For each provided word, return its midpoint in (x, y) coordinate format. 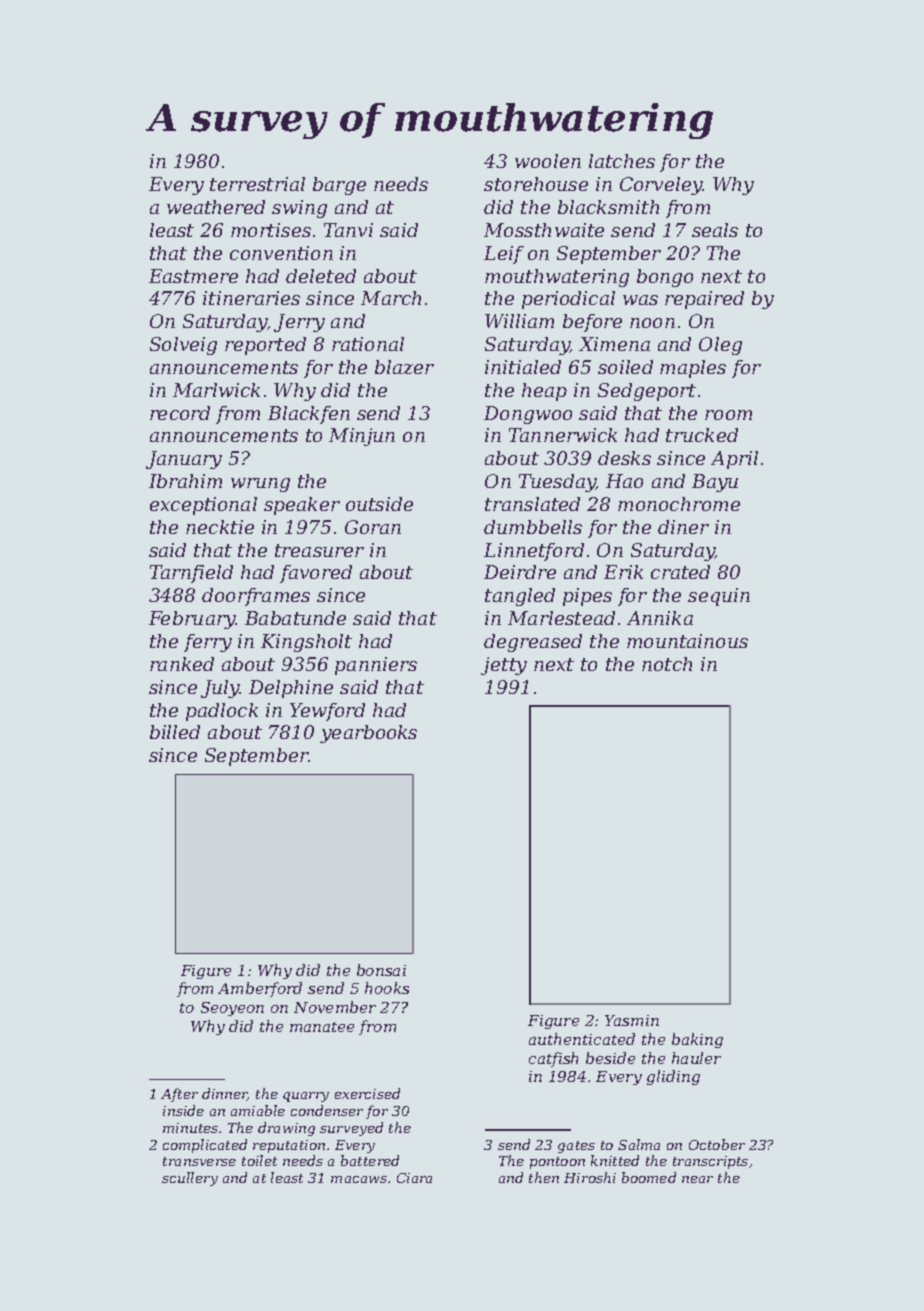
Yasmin (632, 1020)
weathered (216, 207)
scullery (190, 1179)
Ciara (414, 1178)
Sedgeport (647, 392)
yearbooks (368, 734)
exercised (367, 1093)
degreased (533, 643)
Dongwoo (528, 415)
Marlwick (216, 390)
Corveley (661, 186)
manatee (322, 1027)
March (391, 298)
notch (667, 664)
